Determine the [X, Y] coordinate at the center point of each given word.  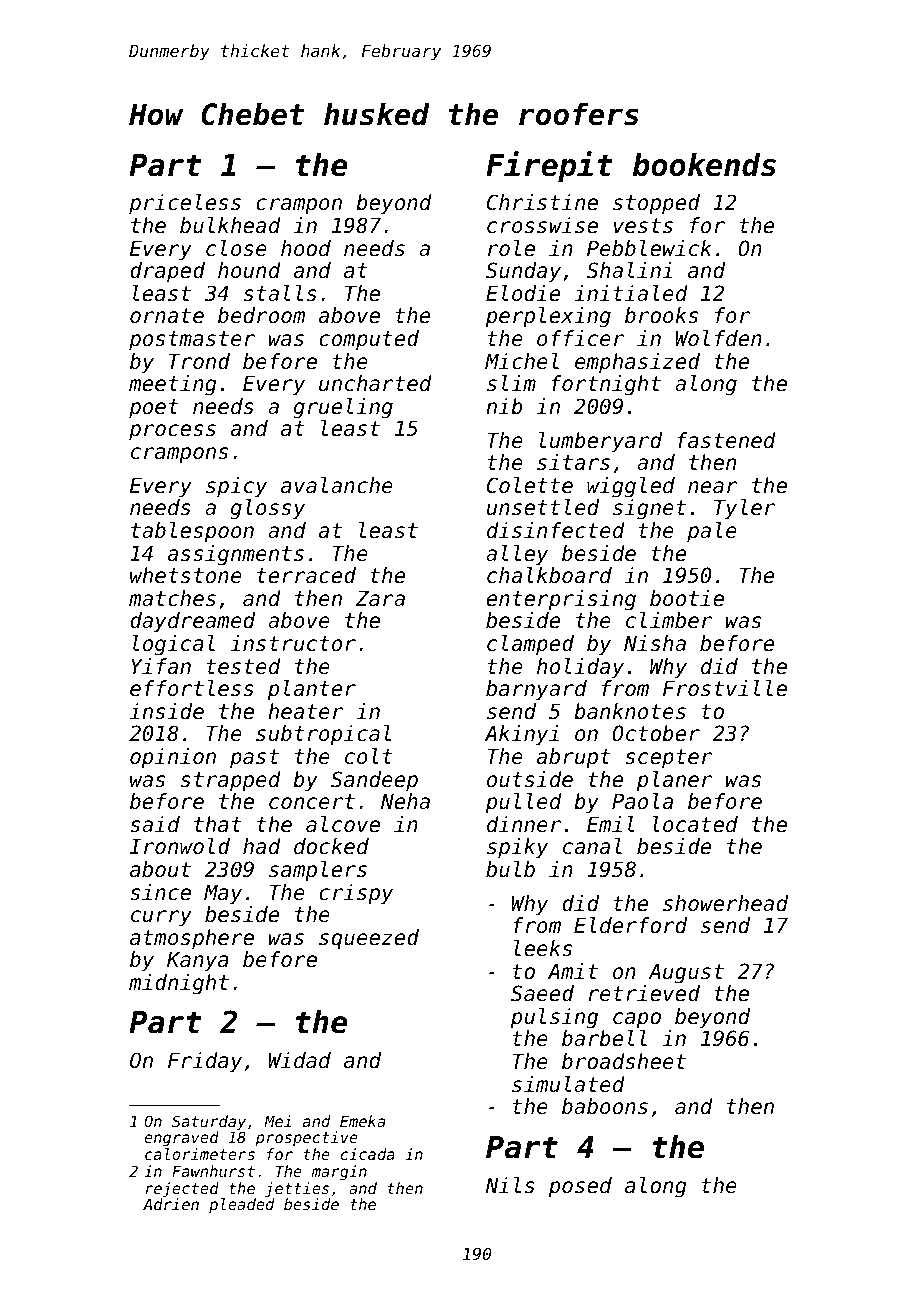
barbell [604, 1038]
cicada [368, 1154]
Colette [530, 485]
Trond [199, 361]
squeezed [369, 939]
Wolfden [718, 338]
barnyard [536, 690]
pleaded [242, 1205]
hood [306, 248]
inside [167, 711]
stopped [656, 204]
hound [249, 270]
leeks [543, 948]
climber [669, 620]
